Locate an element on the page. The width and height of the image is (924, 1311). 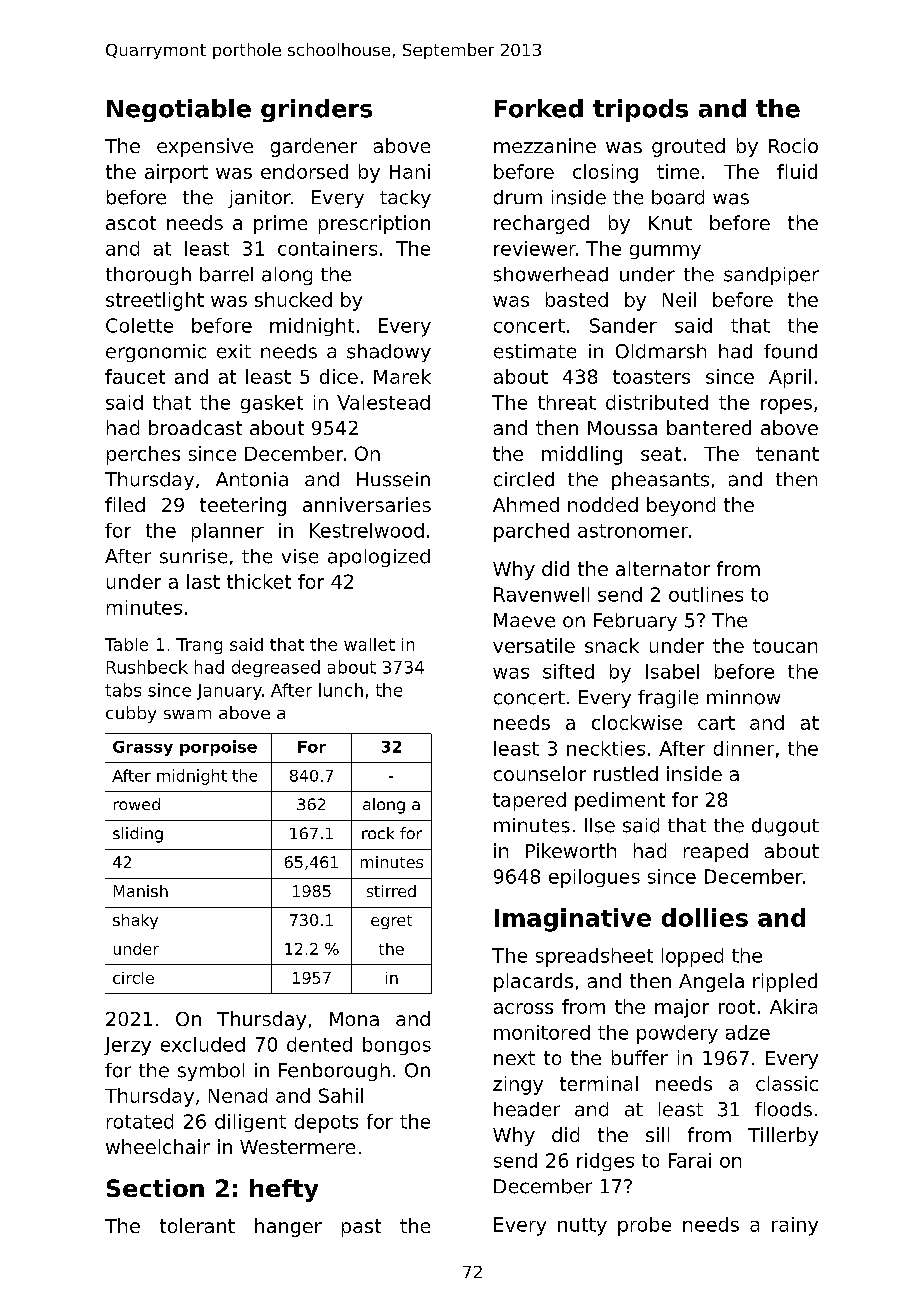
barrel is located at coordinates (226, 274).
